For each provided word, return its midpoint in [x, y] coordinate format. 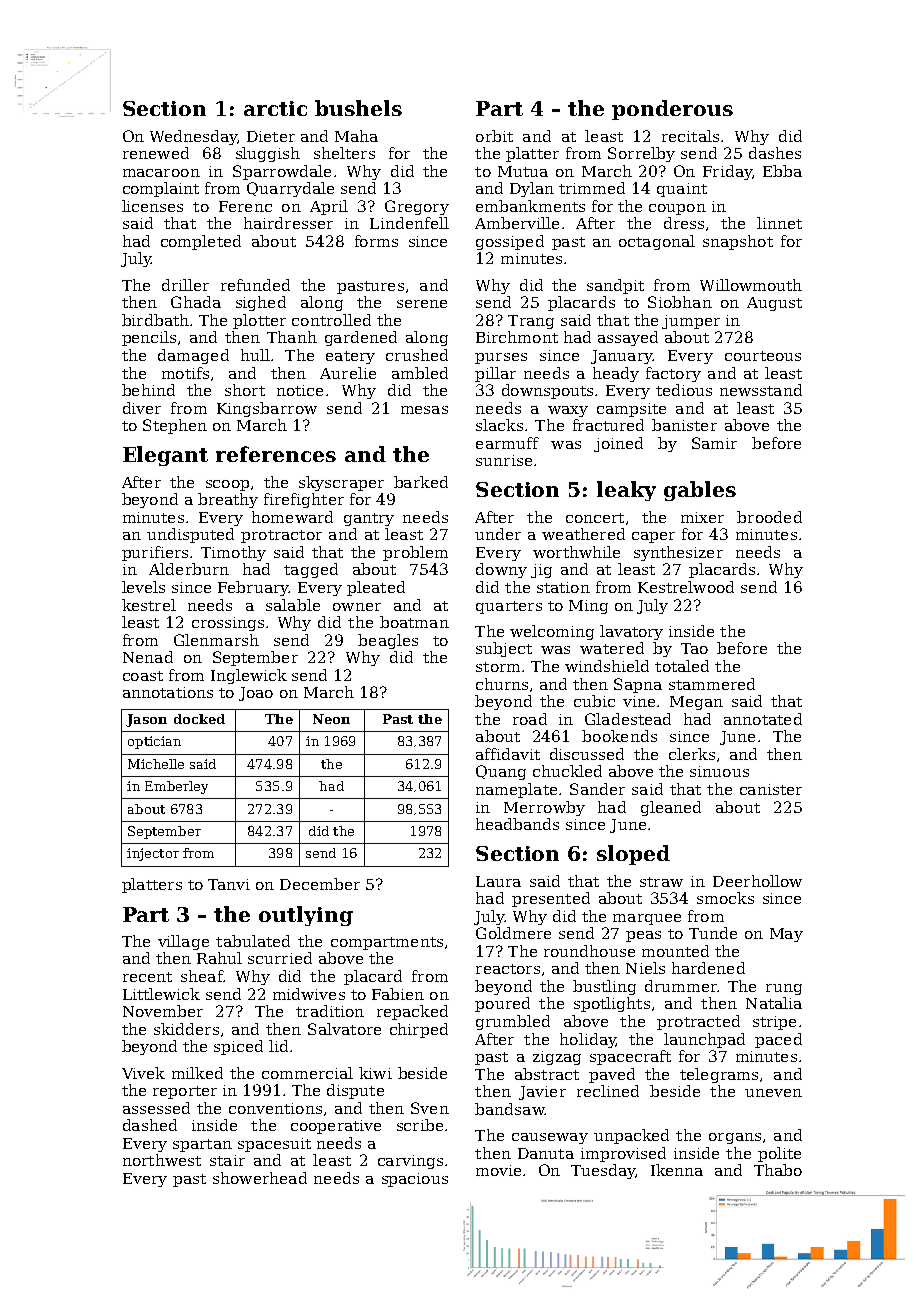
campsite [631, 410]
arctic [275, 108]
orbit [494, 136]
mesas [424, 410]
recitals [690, 136]
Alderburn [189, 569]
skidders [186, 1029]
